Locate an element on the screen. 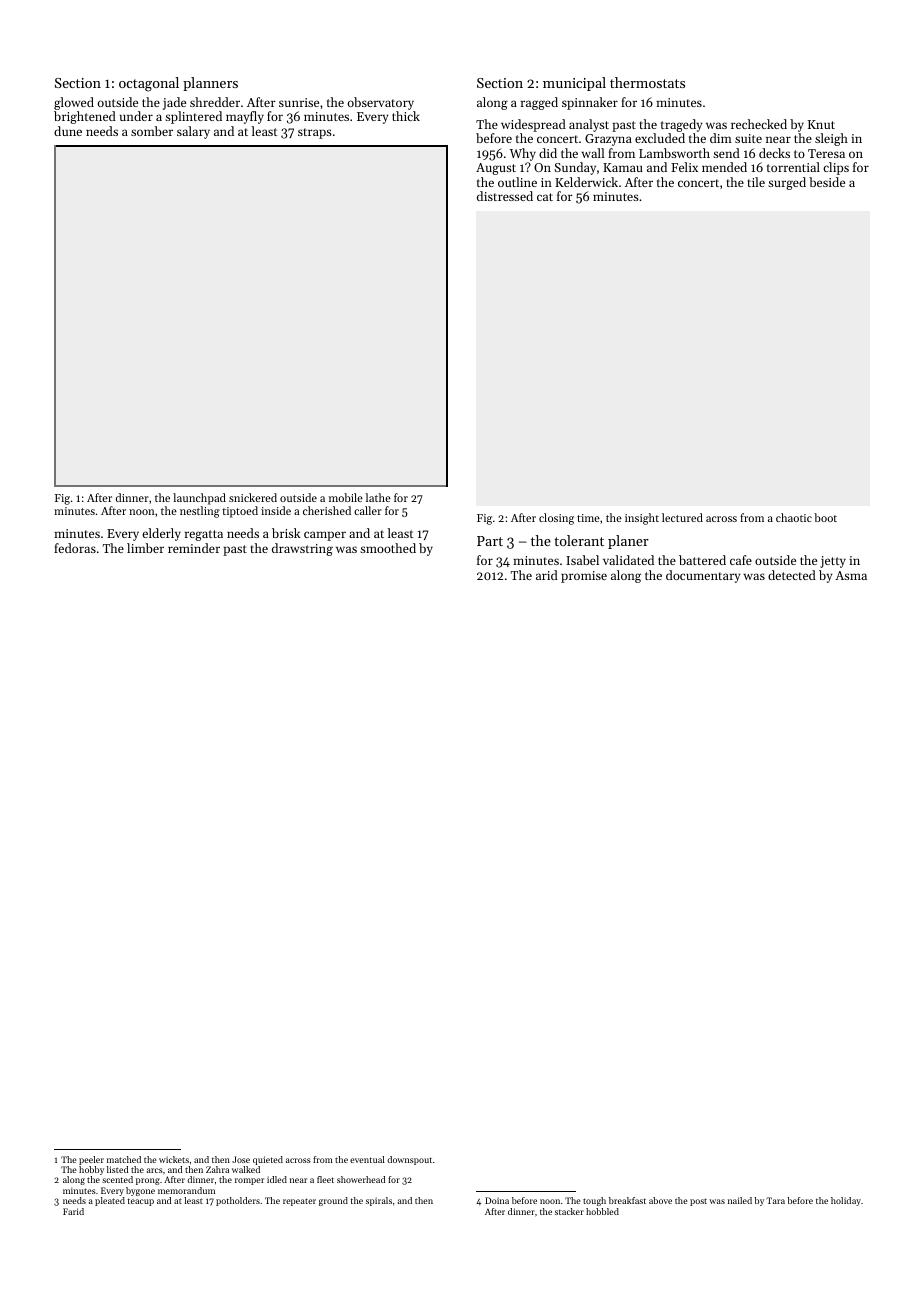 The image size is (924, 1308). closing is located at coordinates (556, 519).
